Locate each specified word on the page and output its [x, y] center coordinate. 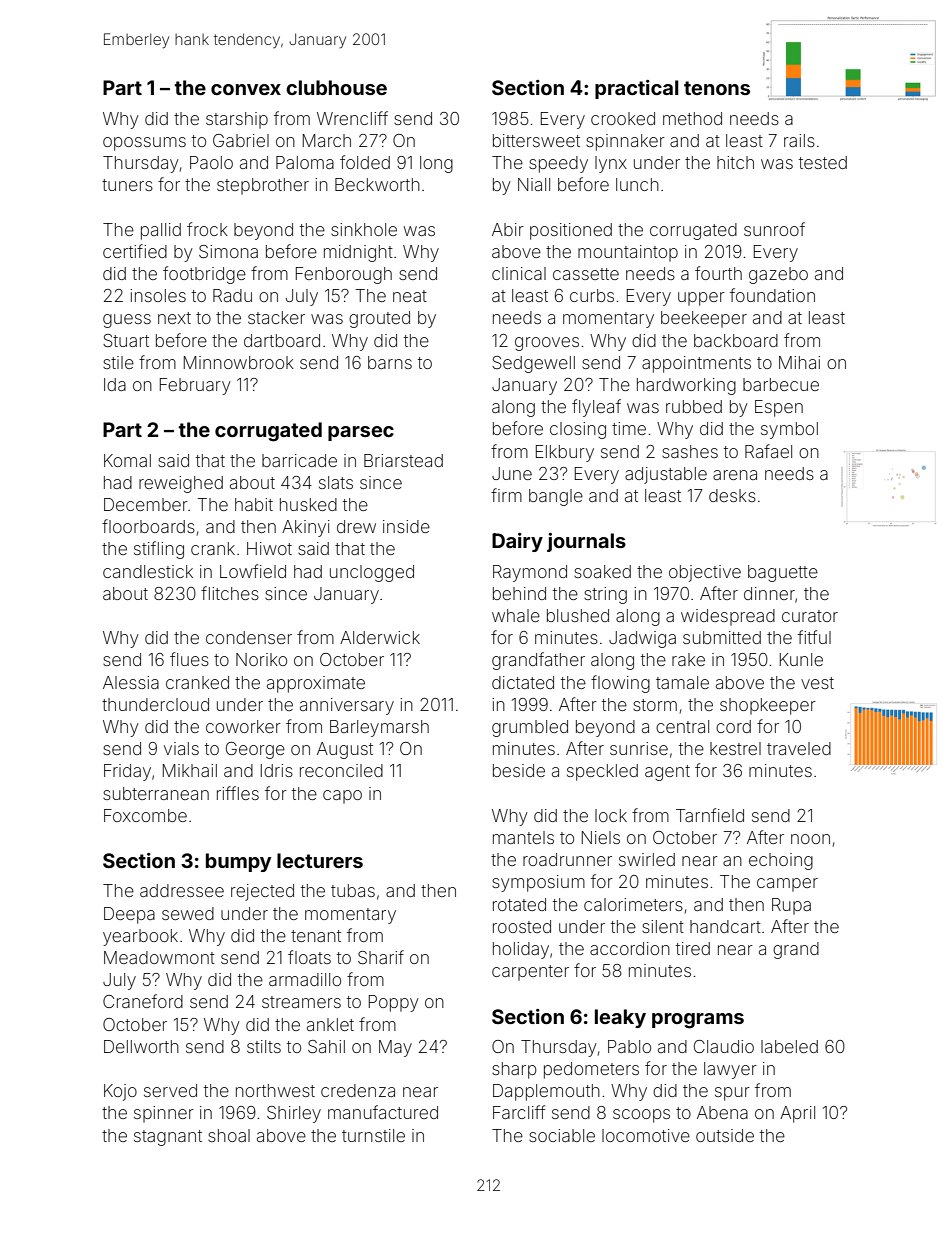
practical [637, 89]
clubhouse [336, 87]
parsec [361, 433]
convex [246, 89]
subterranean [156, 793]
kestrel [735, 748]
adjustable [666, 475]
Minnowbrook [239, 362]
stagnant [168, 1138]
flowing [620, 684]
